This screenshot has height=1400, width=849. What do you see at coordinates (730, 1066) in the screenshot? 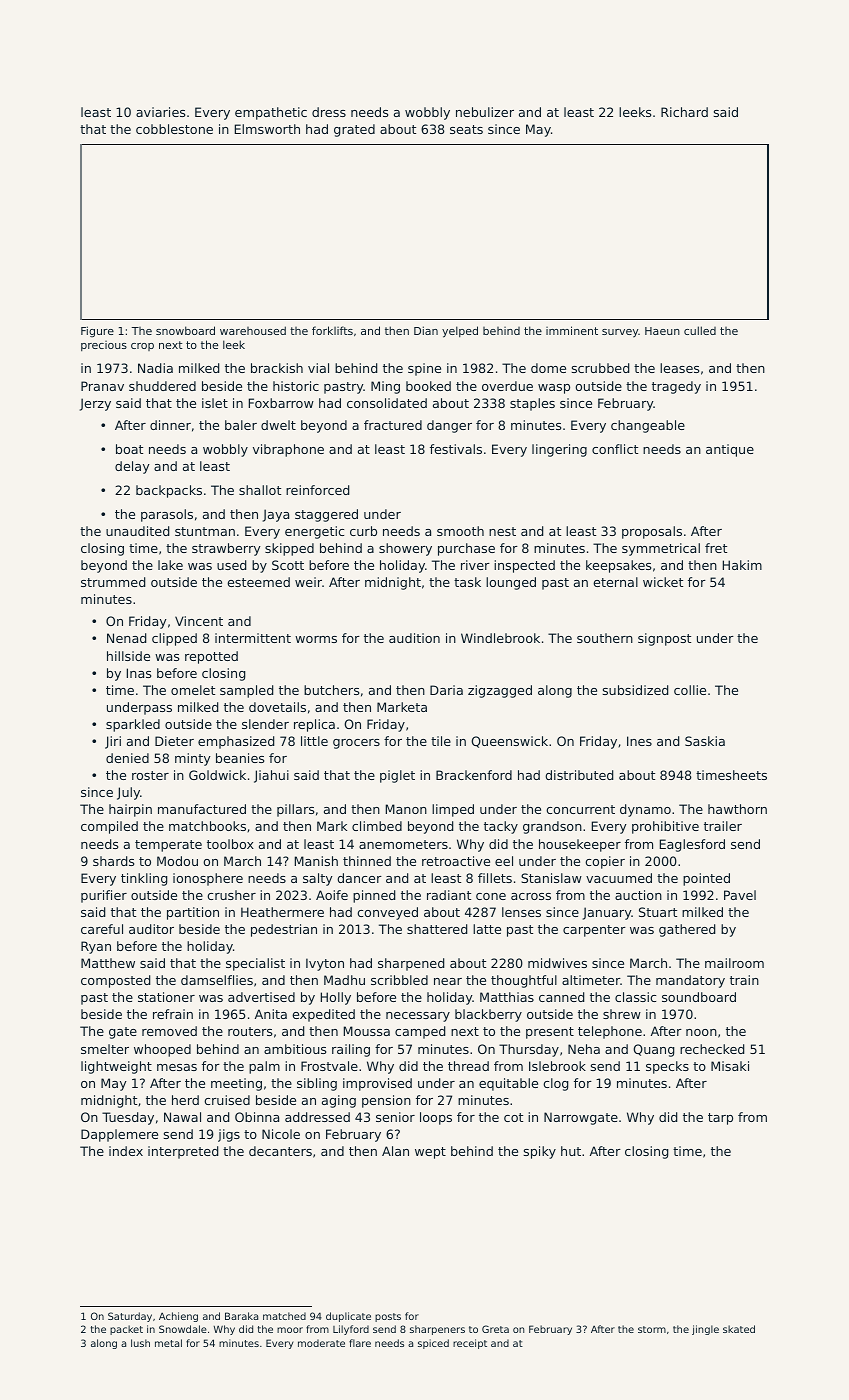
I see `Misaki` at bounding box center [730, 1066].
